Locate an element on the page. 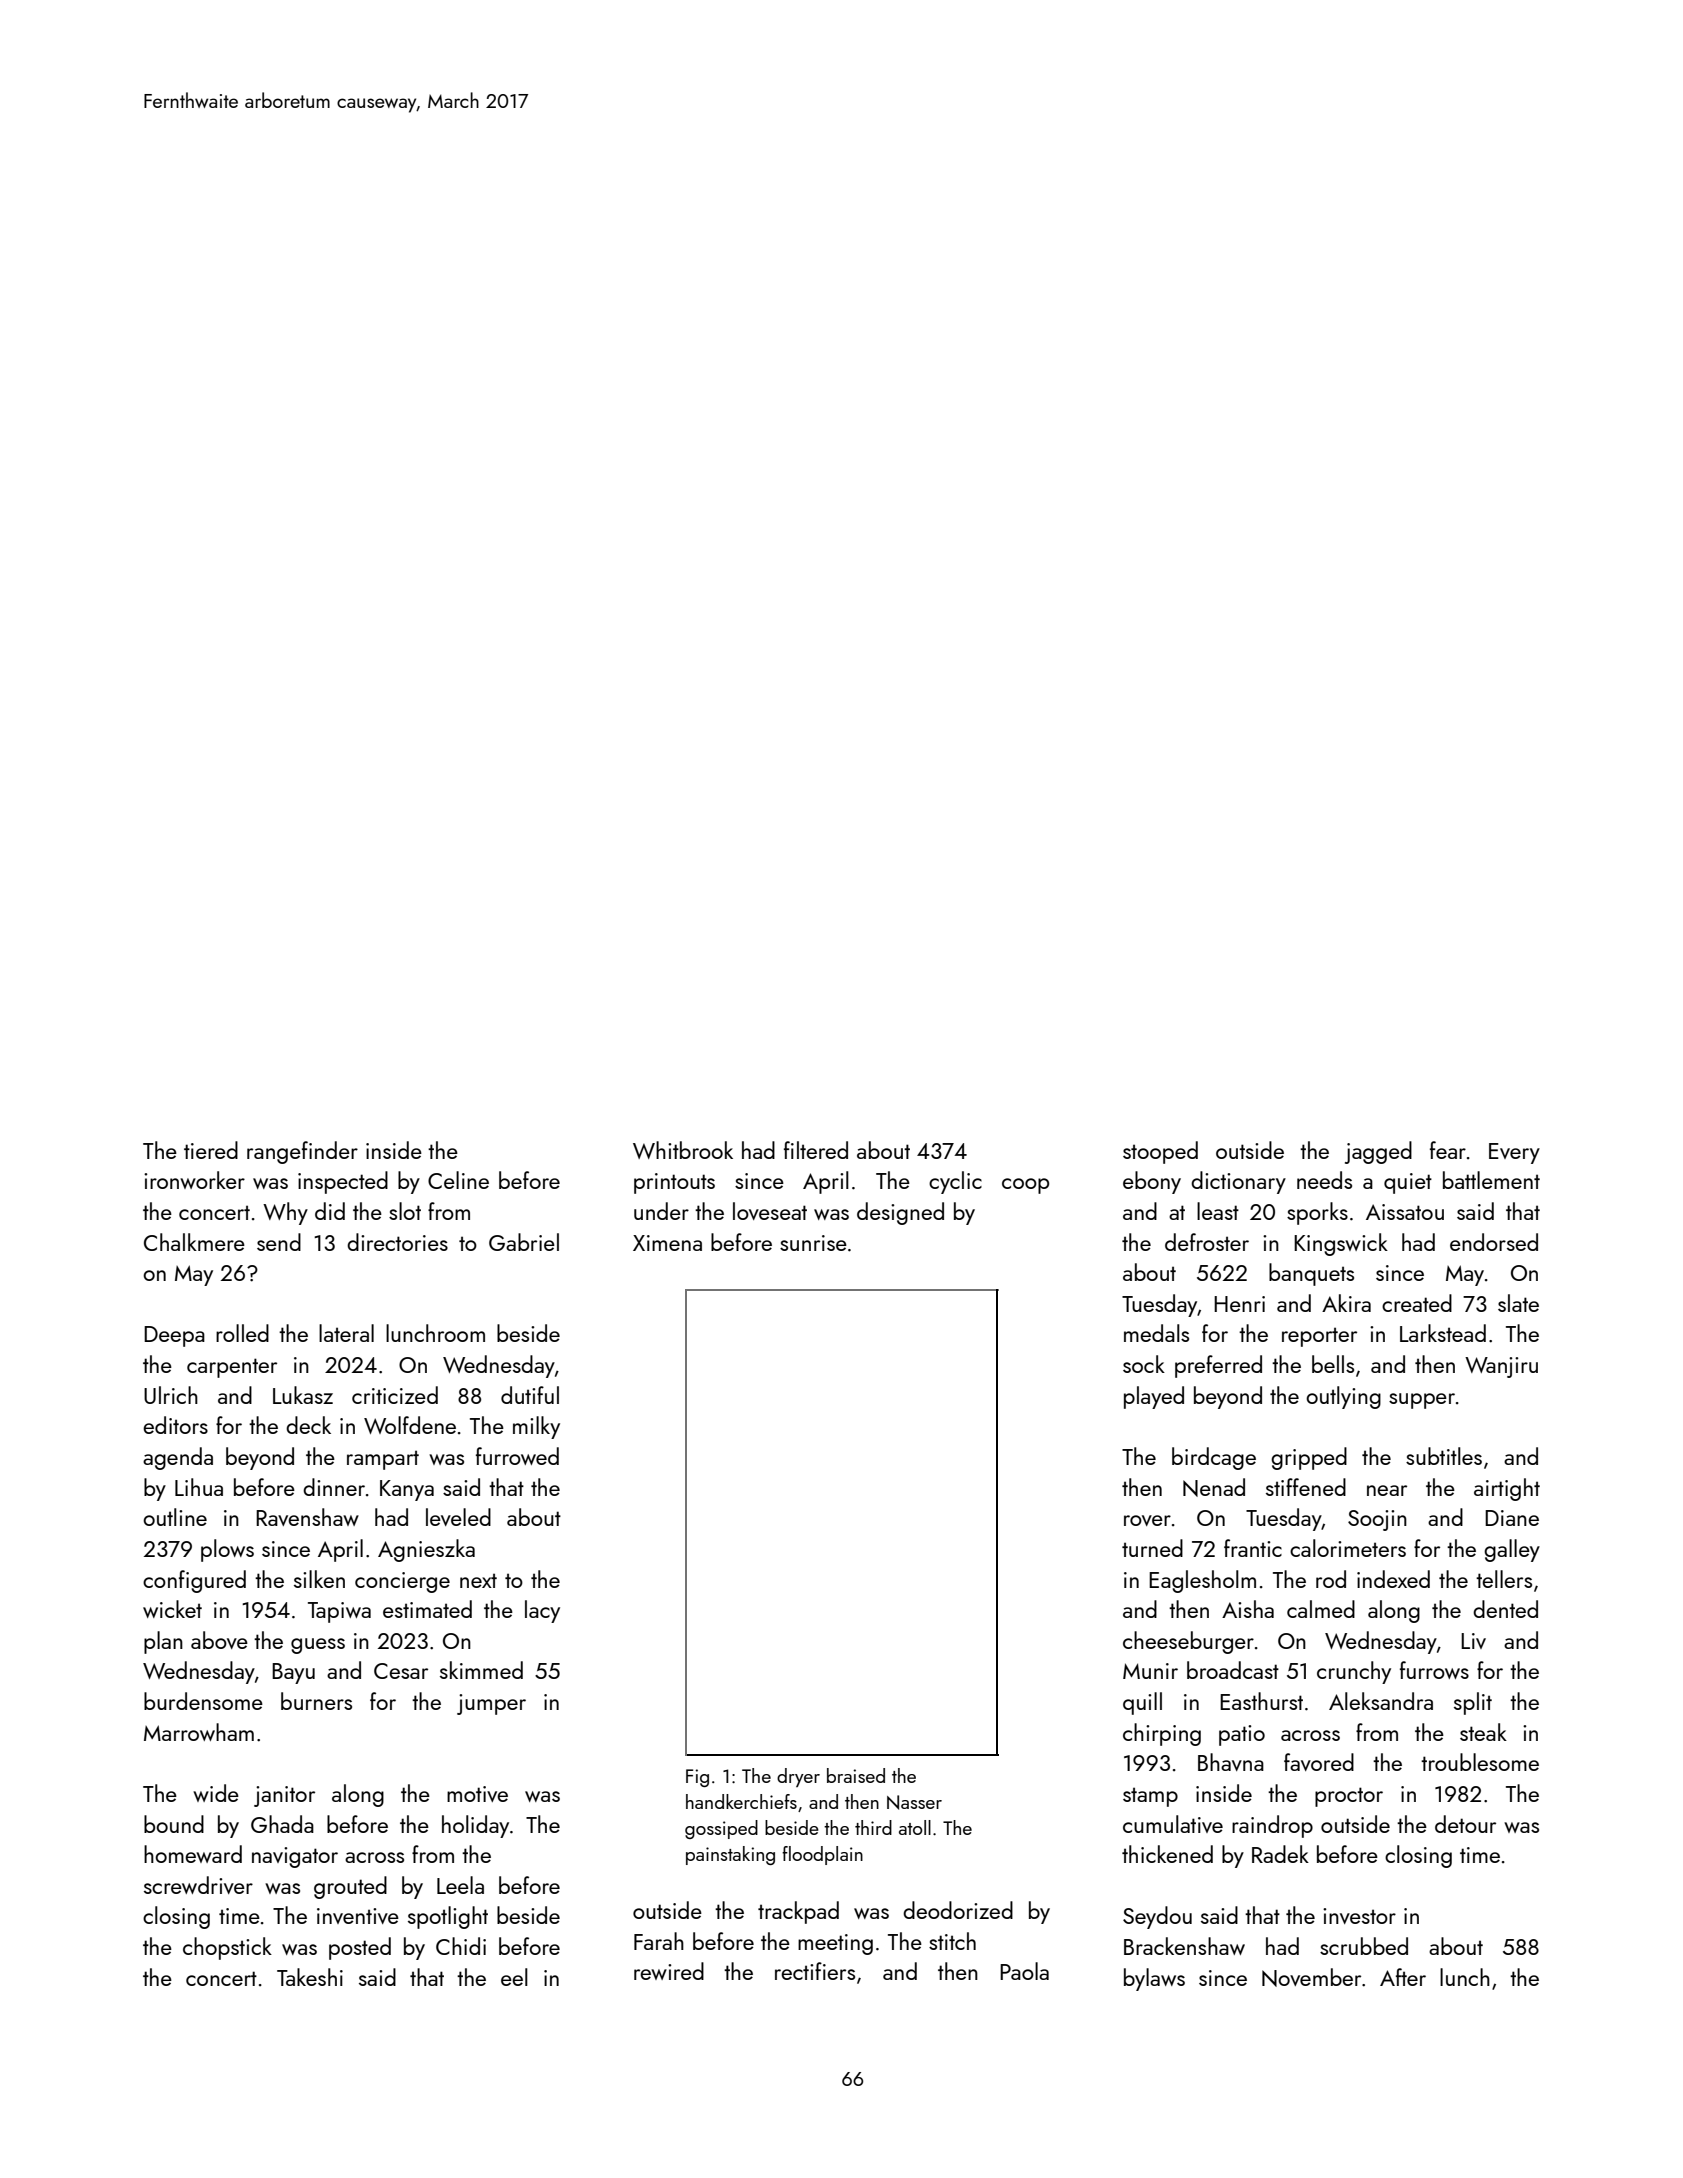  supper is located at coordinates (1422, 1401).
